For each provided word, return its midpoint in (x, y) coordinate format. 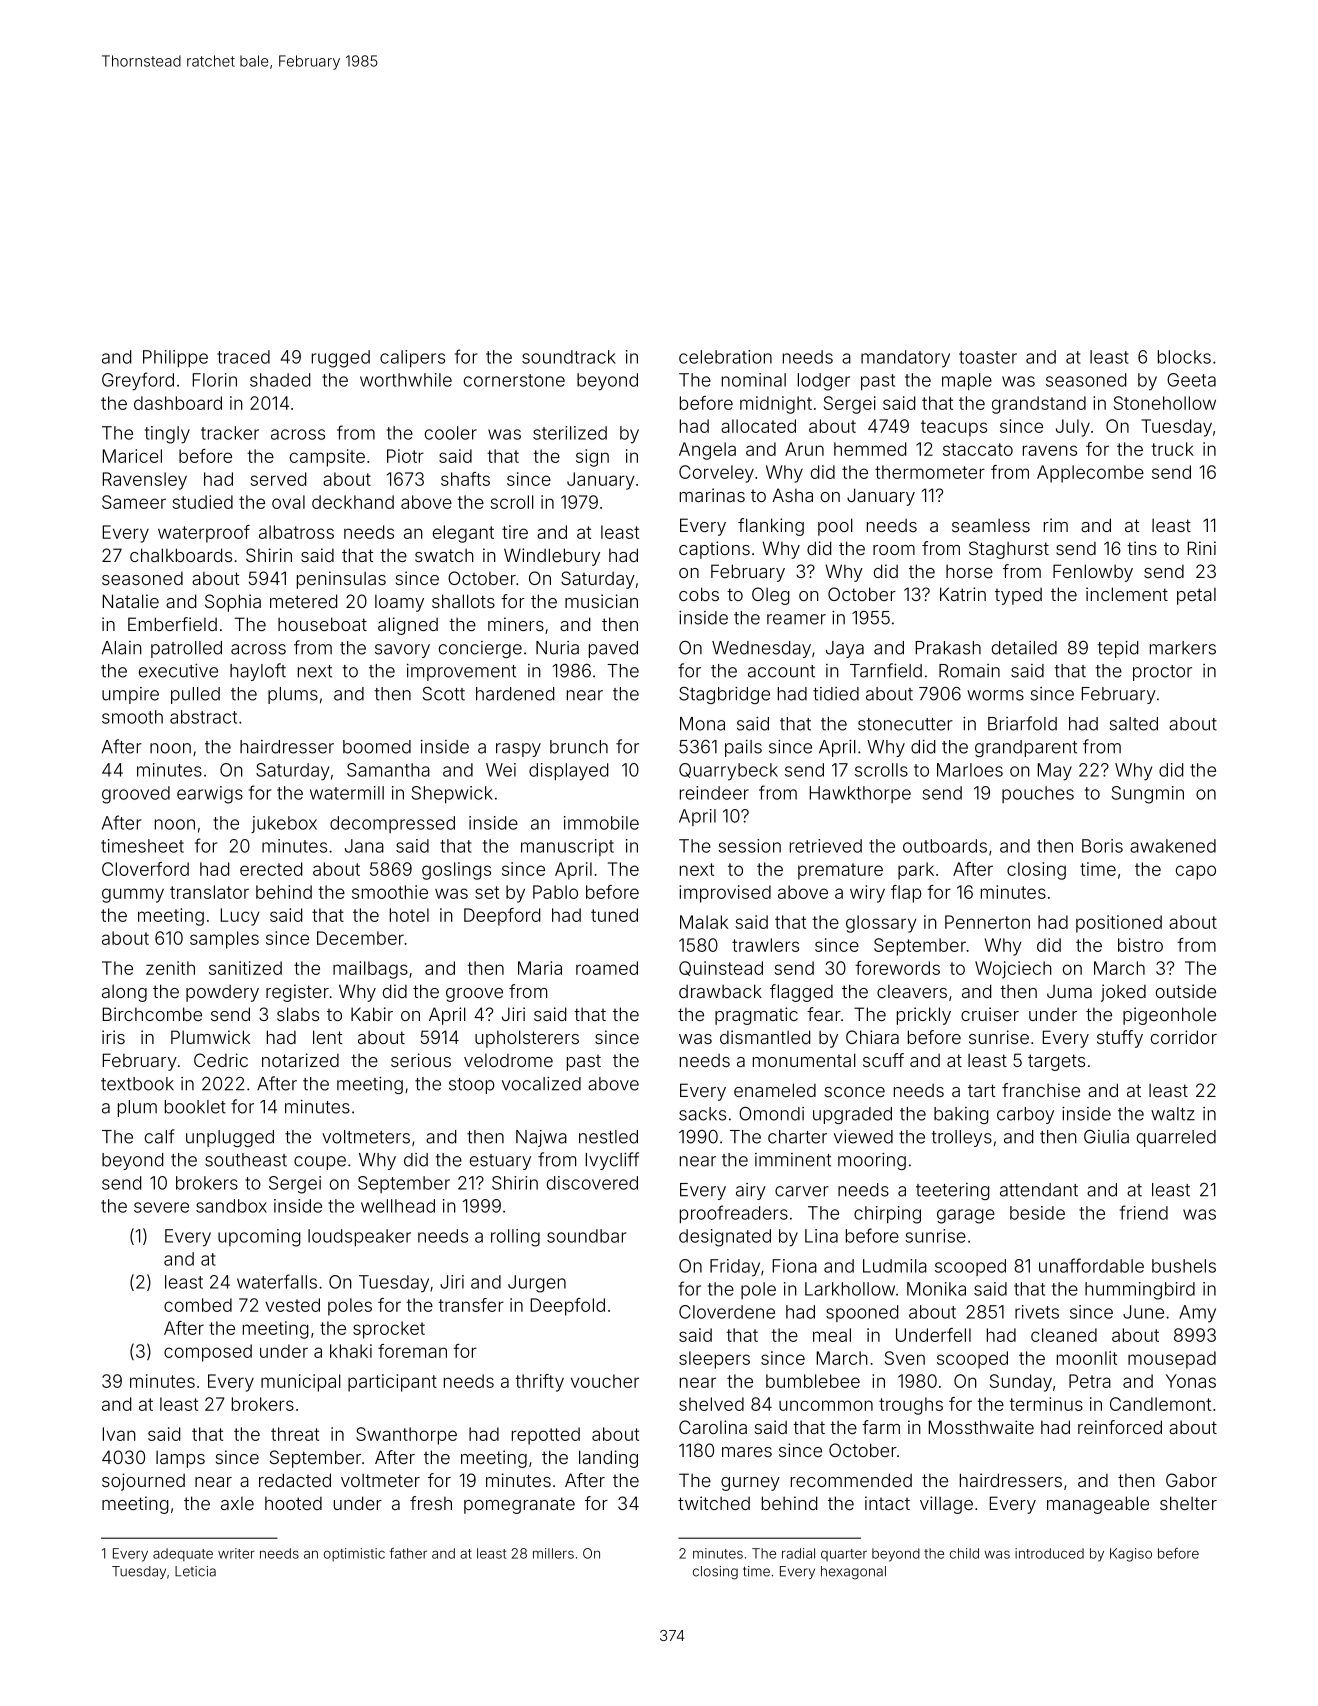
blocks (1184, 357)
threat (295, 1434)
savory (402, 651)
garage (966, 1216)
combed (198, 1305)
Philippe (175, 358)
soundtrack (569, 357)
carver (802, 1191)
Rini (1202, 548)
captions (714, 550)
